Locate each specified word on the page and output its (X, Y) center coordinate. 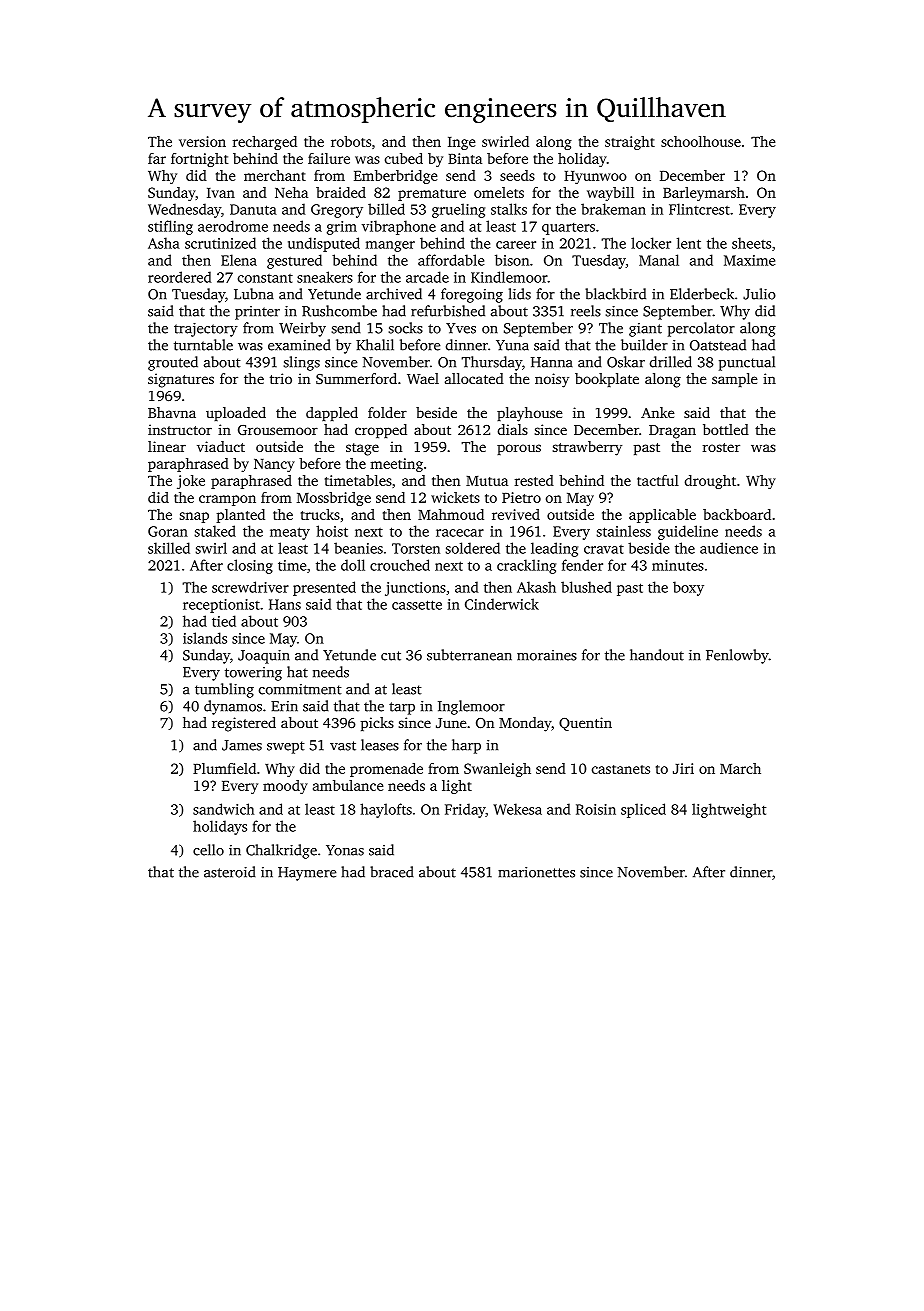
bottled (726, 429)
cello (208, 850)
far (157, 158)
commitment (300, 689)
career (516, 245)
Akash (536, 587)
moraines (547, 655)
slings (302, 363)
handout (657, 655)
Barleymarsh (704, 194)
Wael (423, 378)
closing (250, 566)
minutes (678, 565)
